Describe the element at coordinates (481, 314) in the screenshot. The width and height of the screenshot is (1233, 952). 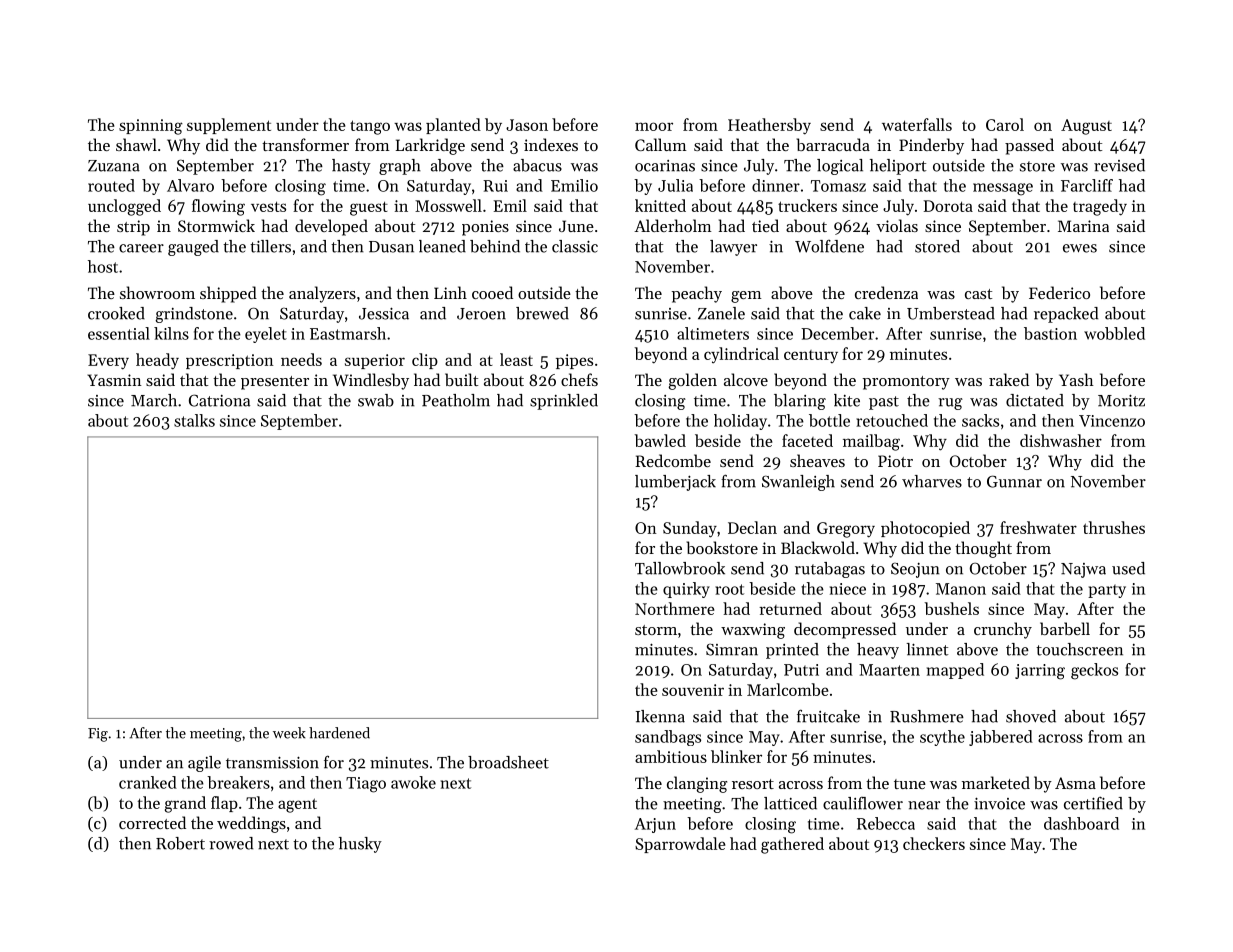
I see `Jeroen` at that location.
